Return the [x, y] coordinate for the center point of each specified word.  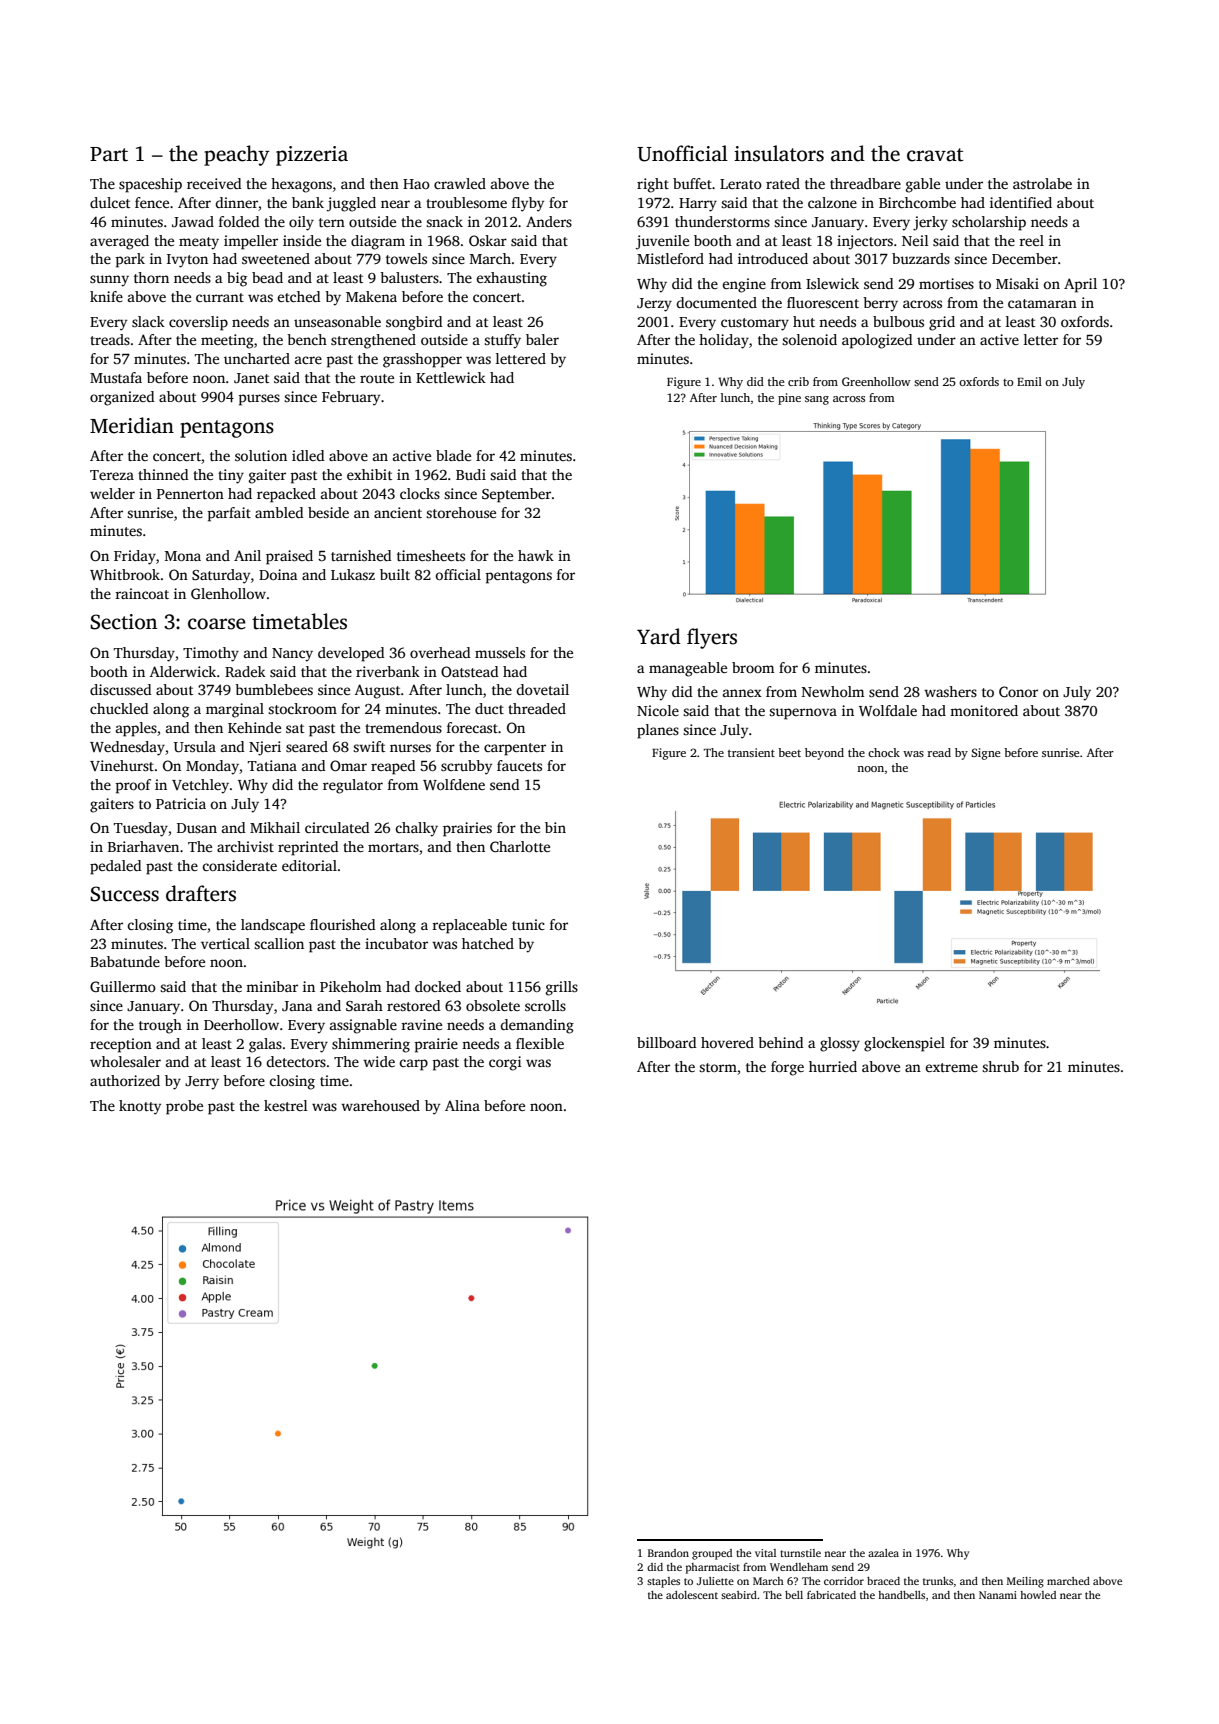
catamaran [1042, 303]
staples [663, 1582]
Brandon [668, 1553]
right [653, 185]
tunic [528, 924]
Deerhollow [241, 1024]
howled [1038, 1595]
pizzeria [312, 156]
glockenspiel [904, 1044]
